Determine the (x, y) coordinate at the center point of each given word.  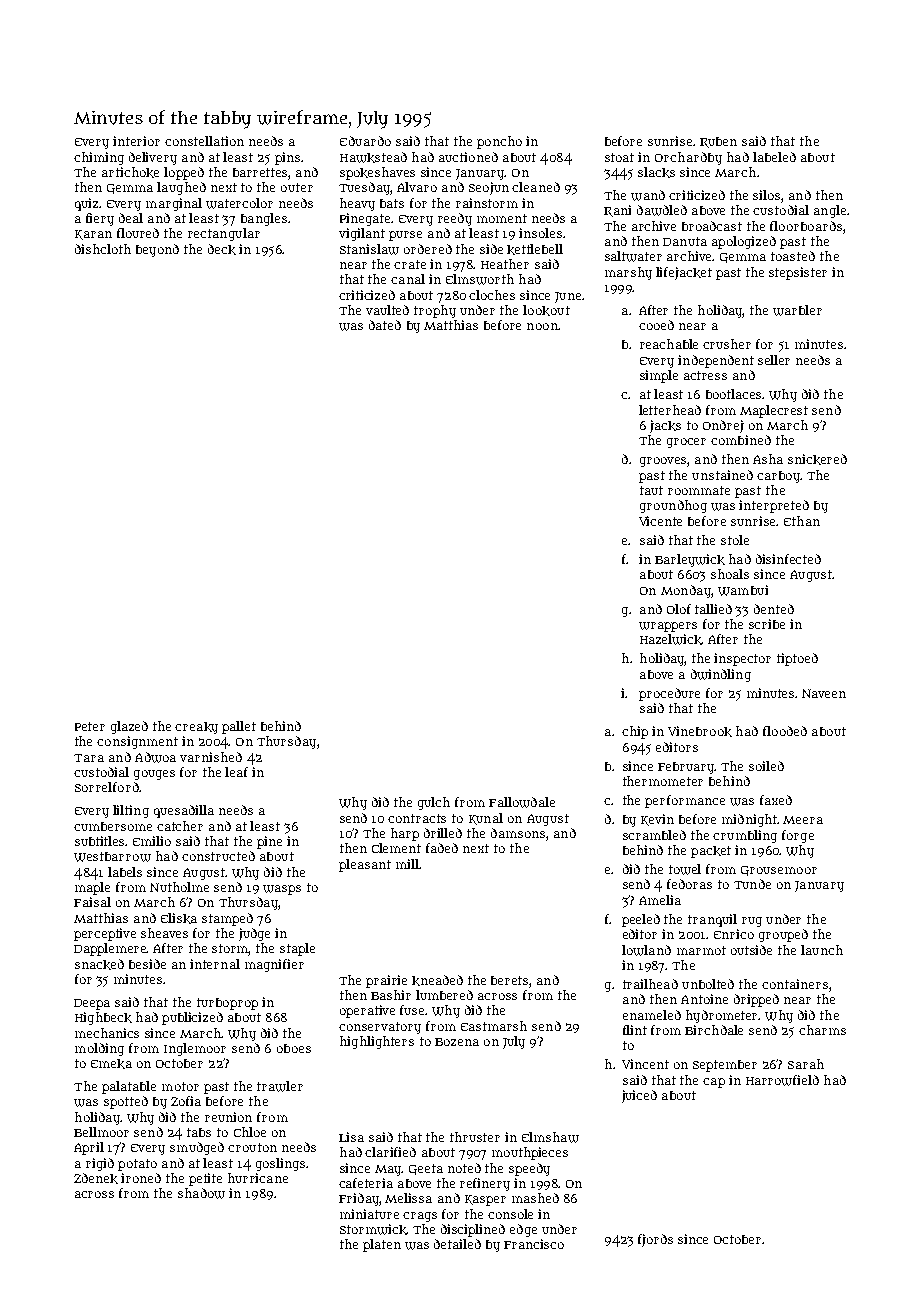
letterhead (670, 410)
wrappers (668, 627)
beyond (157, 250)
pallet (239, 727)
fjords (655, 1240)
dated (385, 325)
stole (735, 540)
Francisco (534, 1244)
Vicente (660, 521)
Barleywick (690, 560)
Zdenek (96, 1178)
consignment (137, 742)
